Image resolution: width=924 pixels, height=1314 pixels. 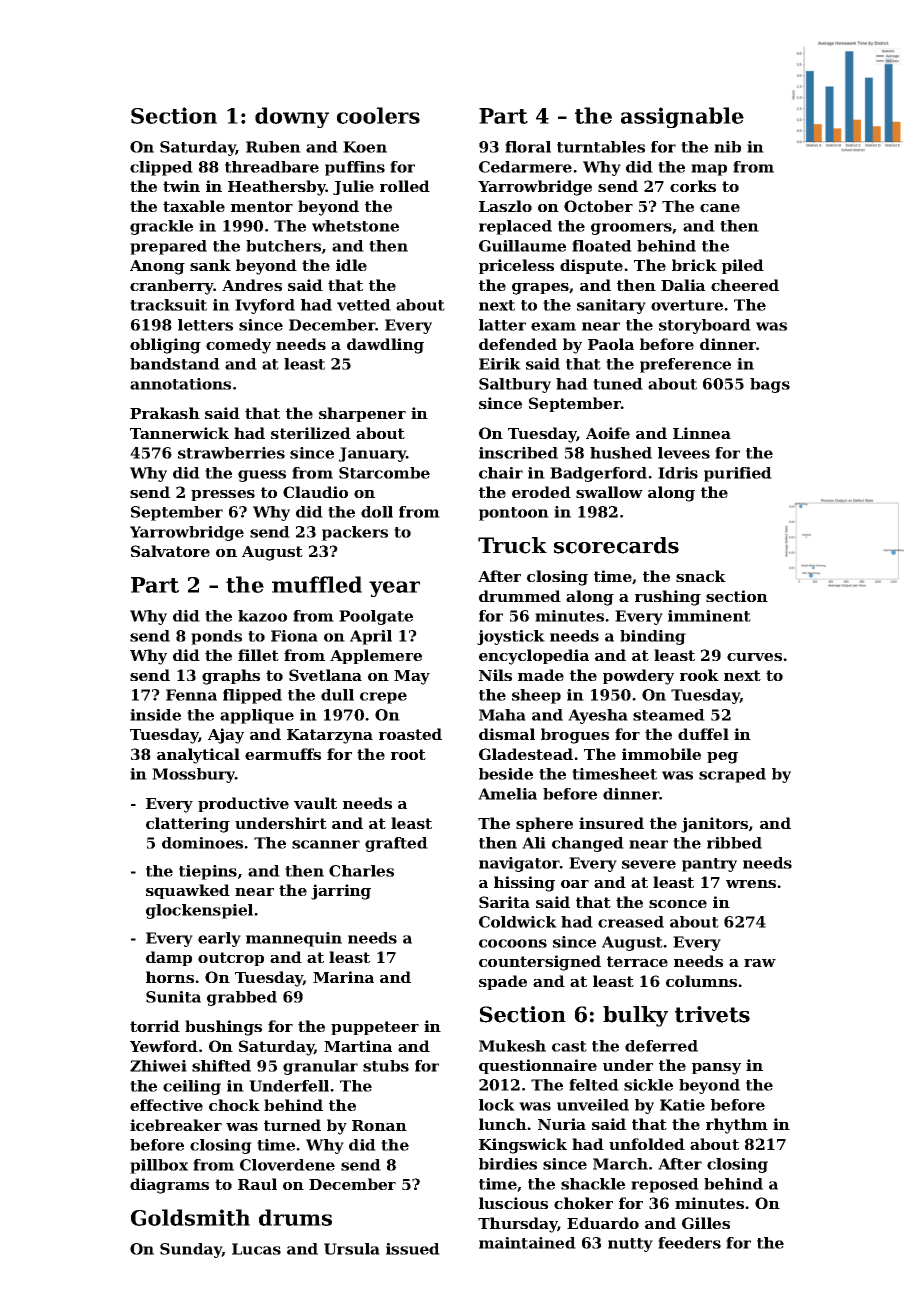 I want to click on nib, so click(x=727, y=147).
